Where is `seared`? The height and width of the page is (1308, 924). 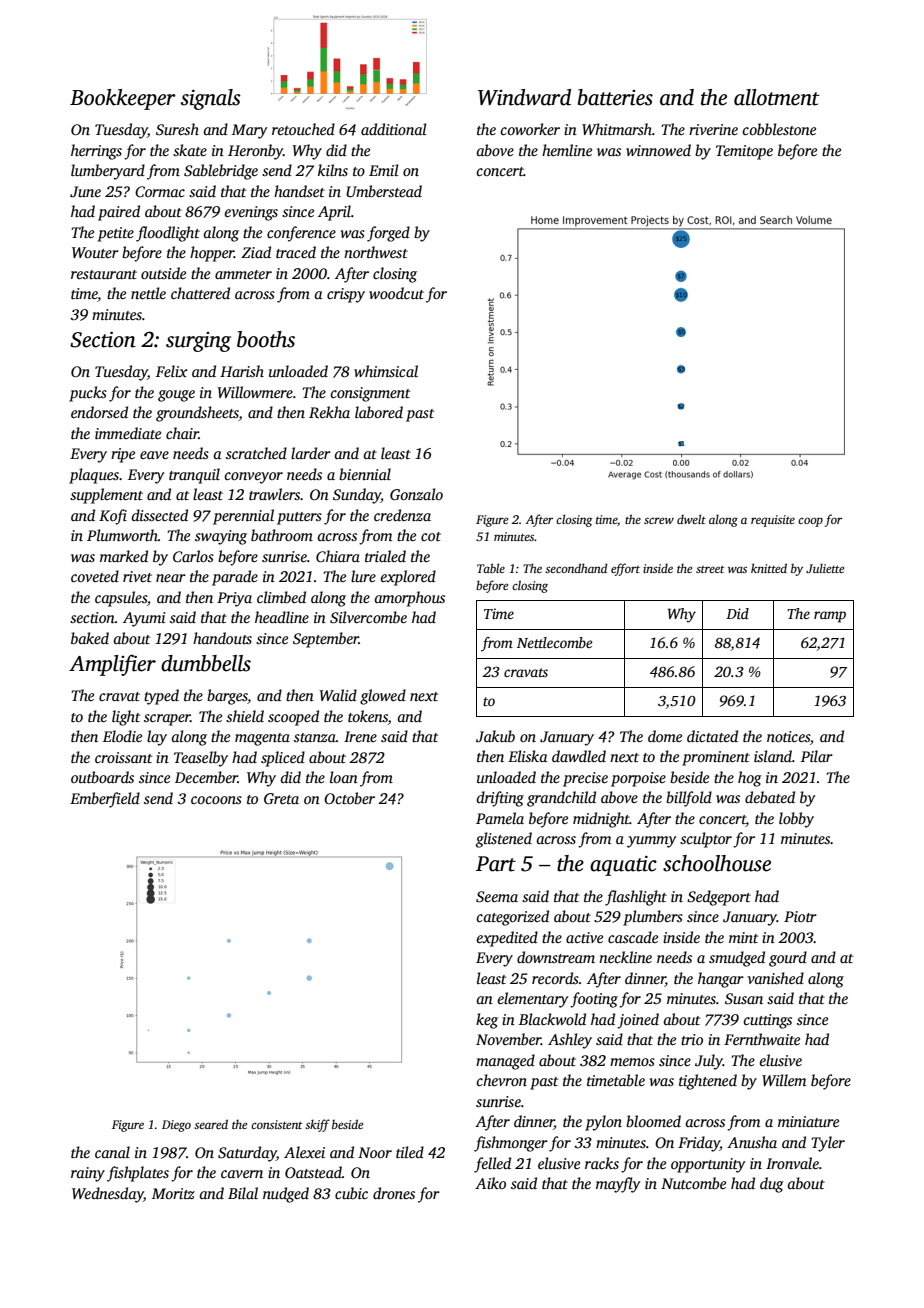
seared is located at coordinates (211, 1124).
